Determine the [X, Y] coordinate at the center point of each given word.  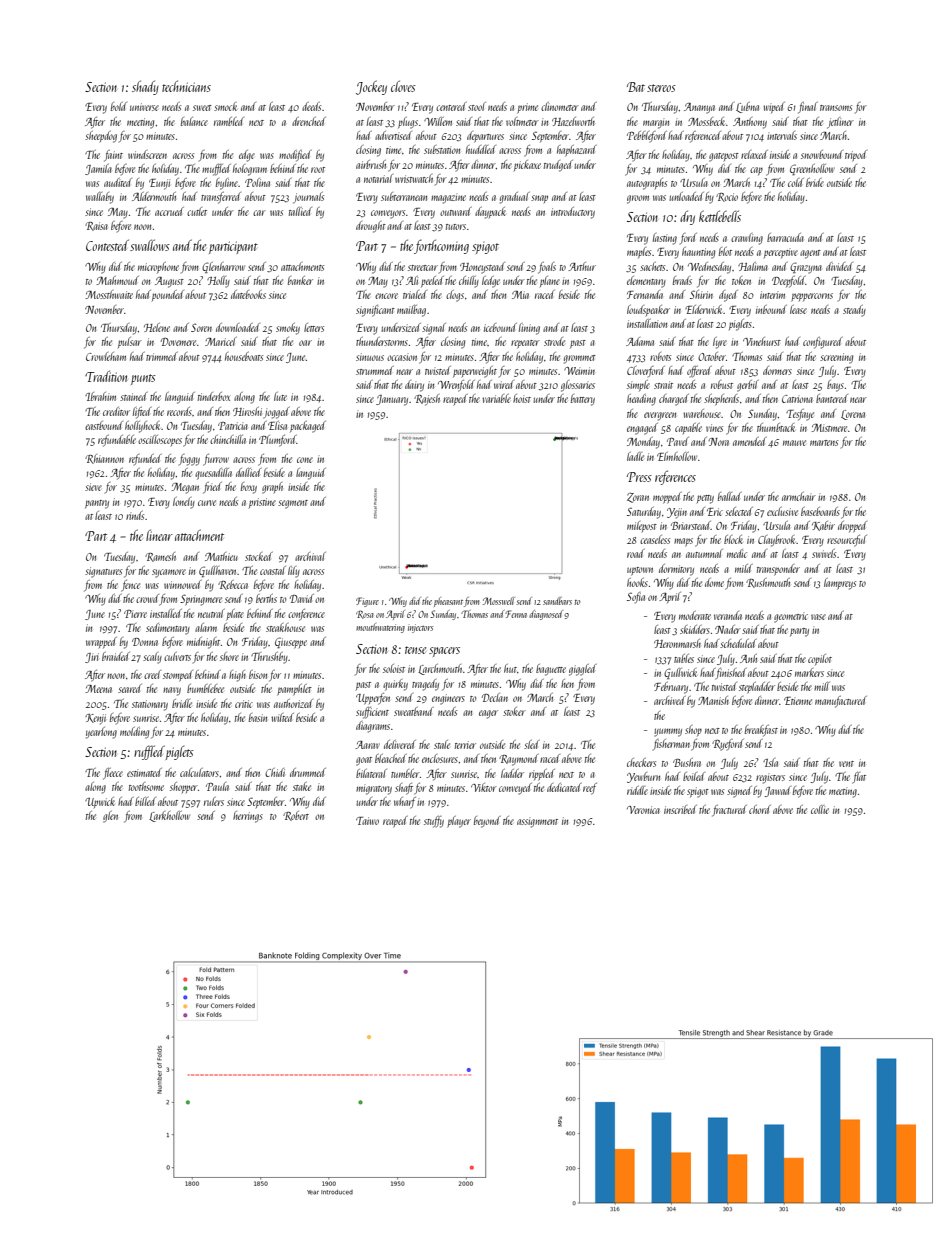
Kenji [95, 719]
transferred [221, 198]
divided [839, 266]
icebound [500, 327]
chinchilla [228, 439]
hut [510, 668]
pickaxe [527, 165]
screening [836, 358]
